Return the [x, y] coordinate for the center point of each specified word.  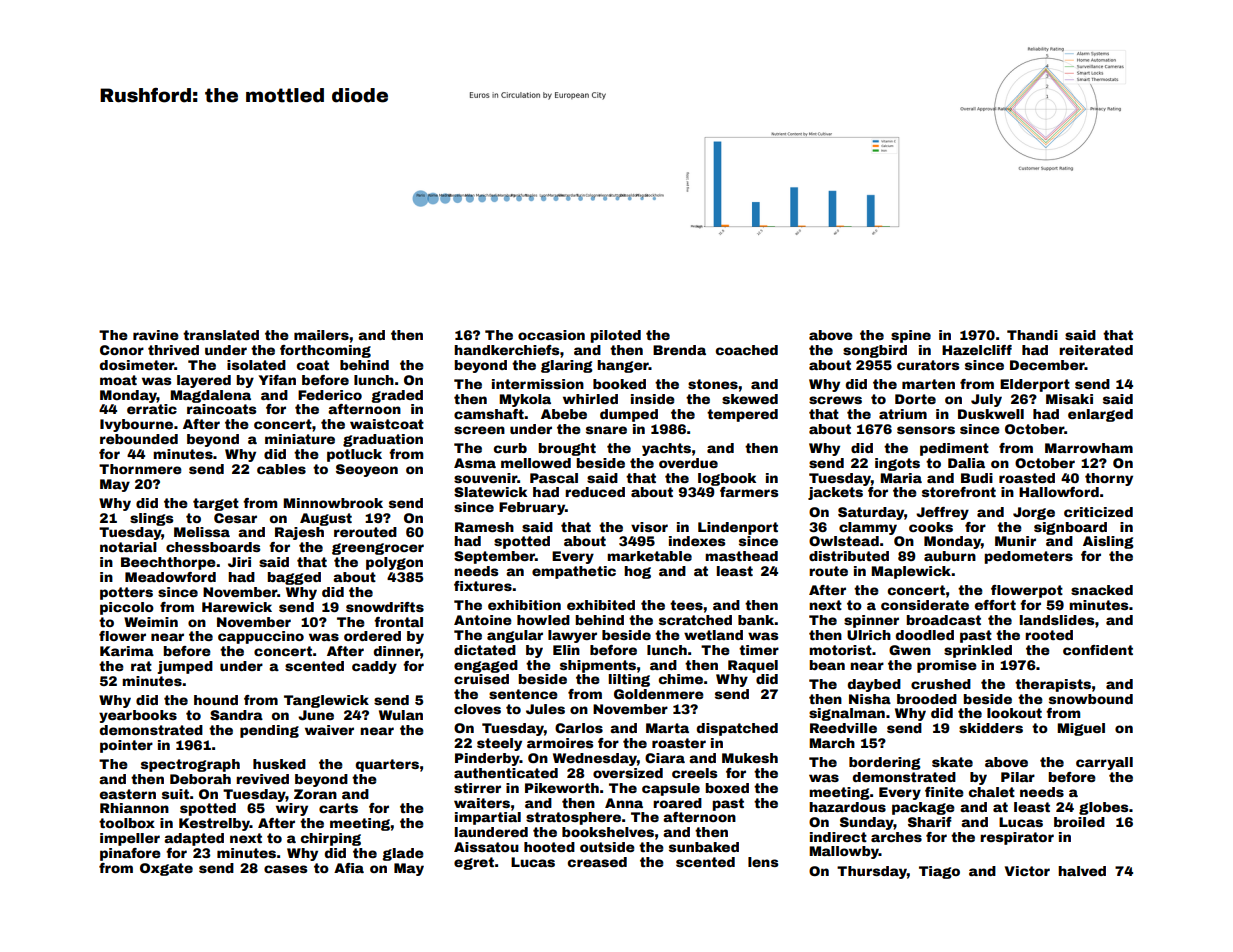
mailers [321, 335]
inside [653, 399]
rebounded [139, 439]
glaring [567, 366]
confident [1098, 650]
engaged [486, 666]
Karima [127, 651]
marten [928, 384]
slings [152, 519]
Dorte [915, 399]
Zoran [315, 794]
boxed [727, 788]
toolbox [127, 823]
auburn [950, 556]
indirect [838, 837]
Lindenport [738, 528]
